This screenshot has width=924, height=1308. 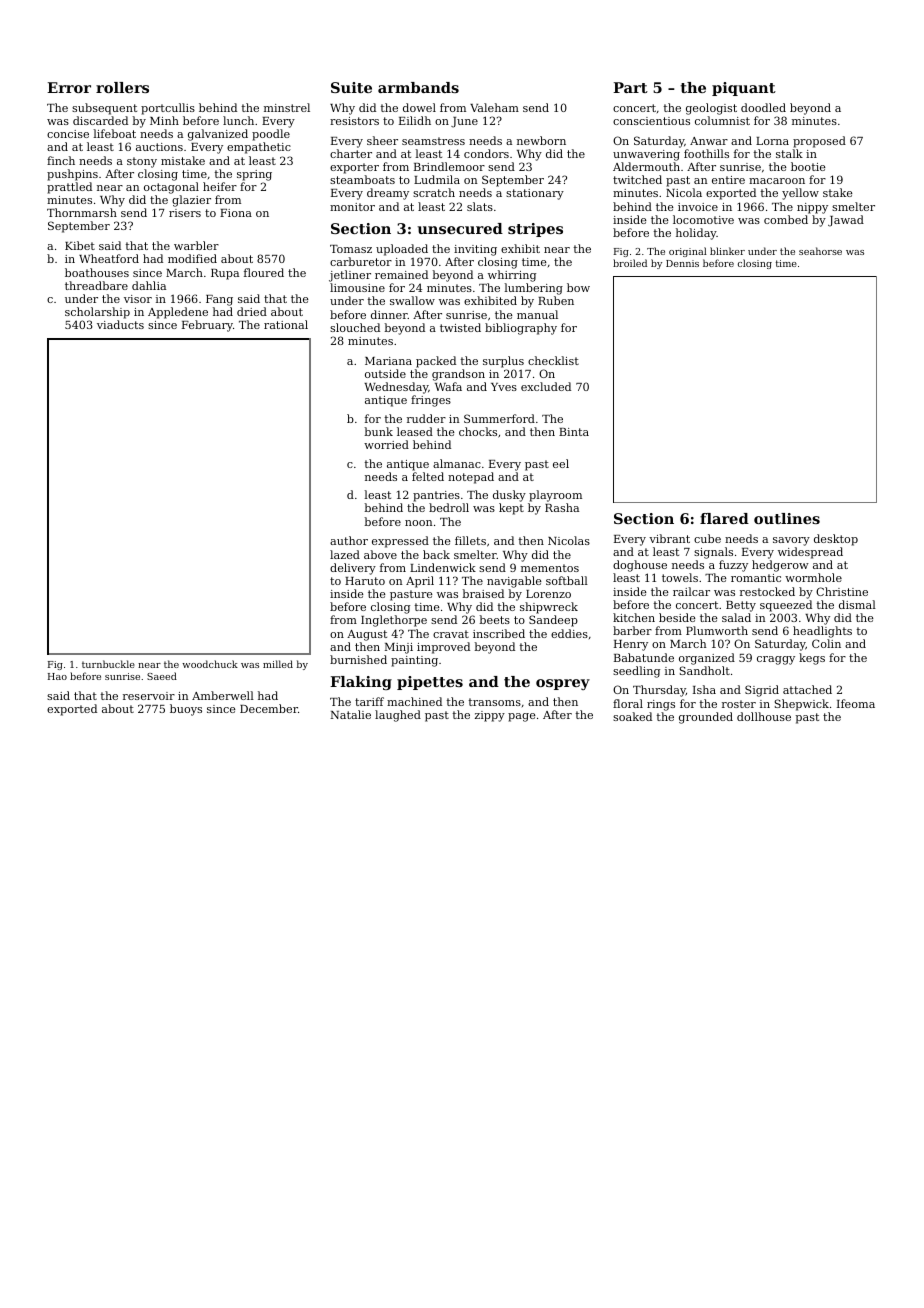 What do you see at coordinates (787, 518) in the screenshot?
I see `outlines` at bounding box center [787, 518].
